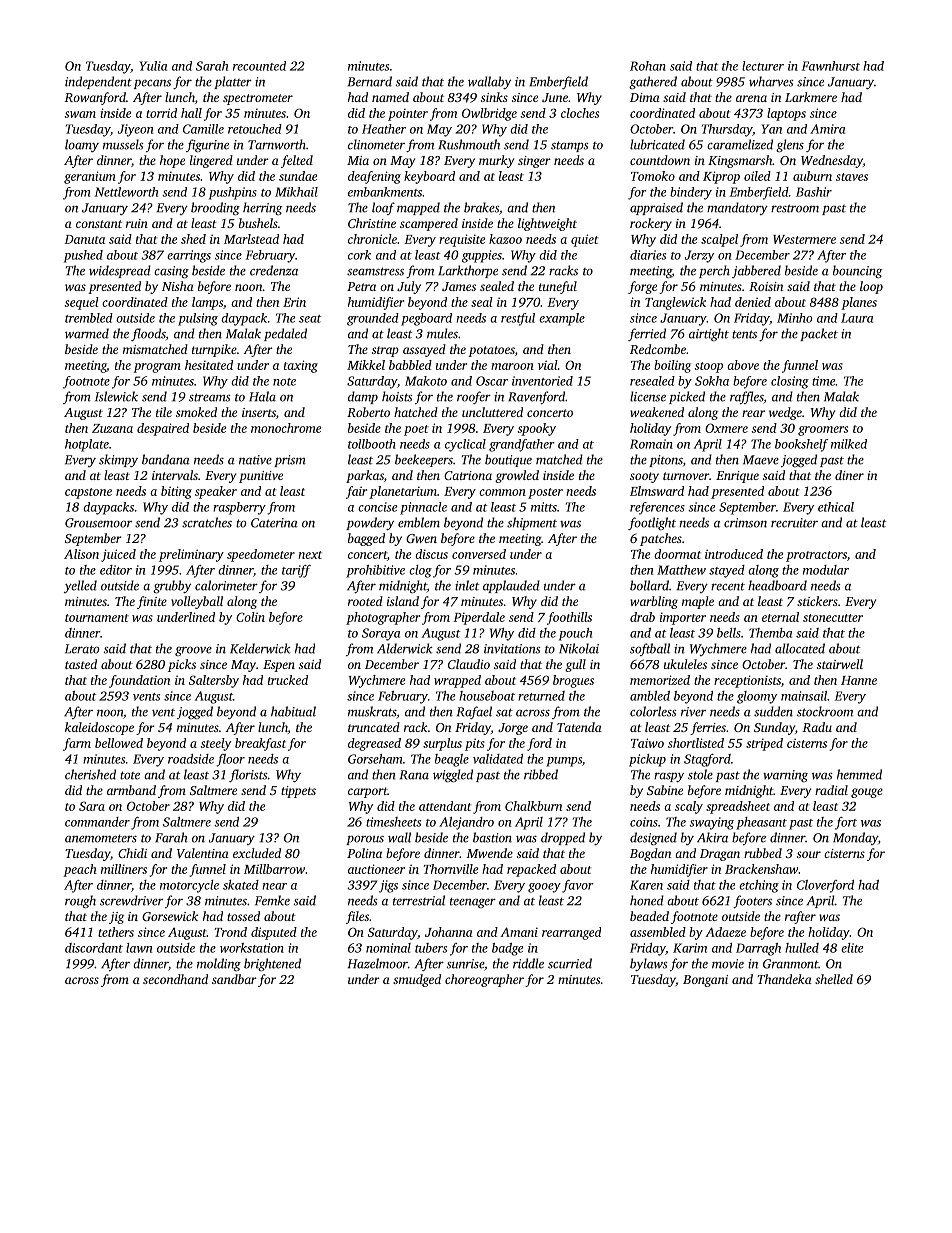  Describe the element at coordinates (94, 948) in the page. I see `discordant` at that location.
